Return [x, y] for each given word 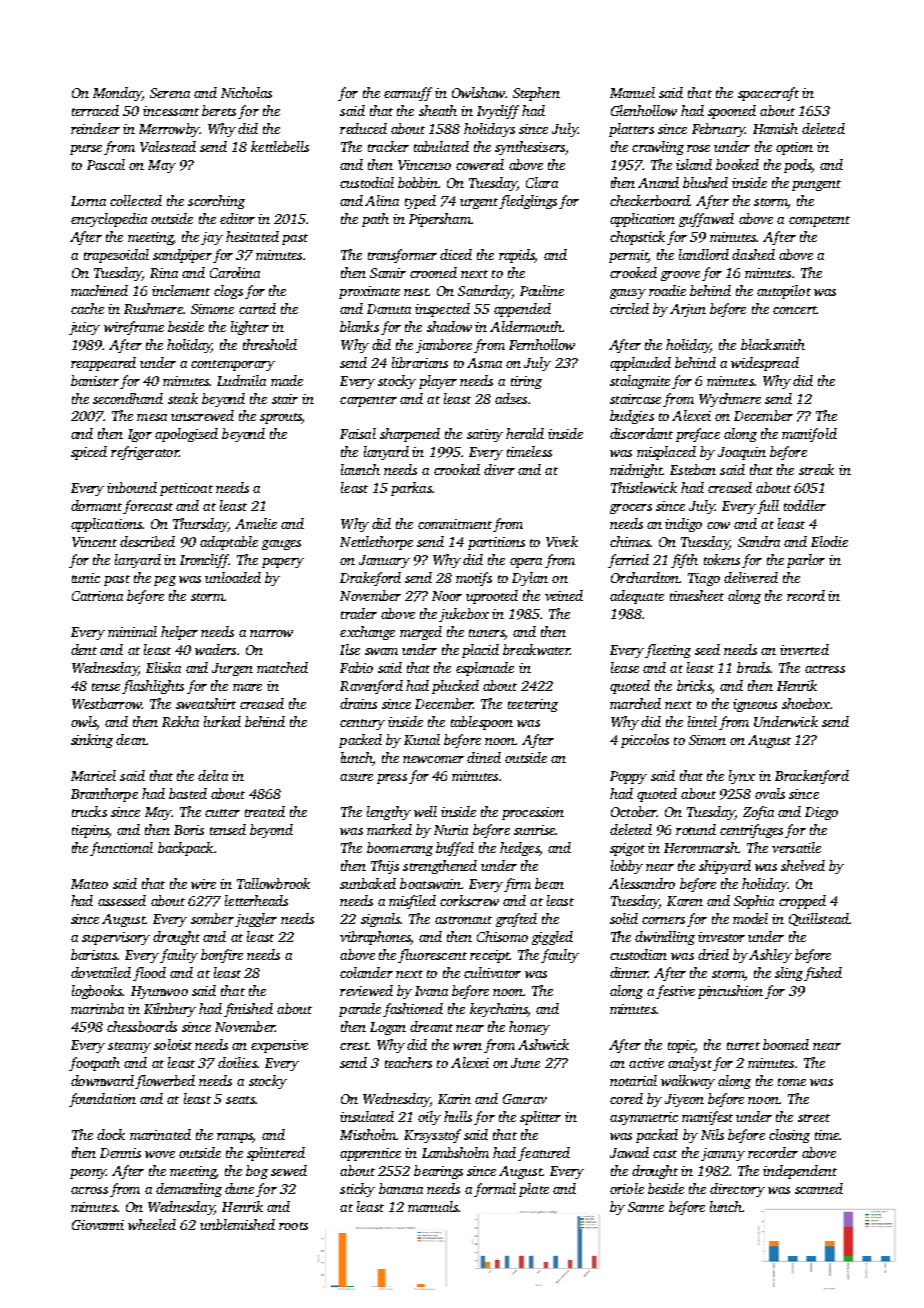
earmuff [408, 94]
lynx [742, 777]
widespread [765, 364]
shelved [803, 865]
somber [212, 918]
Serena [170, 93]
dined [484, 757]
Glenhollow [644, 110]
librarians [420, 362]
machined [99, 290]
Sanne [646, 1207]
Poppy [628, 777]
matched [282, 667]
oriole [627, 1188]
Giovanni [98, 1225]
